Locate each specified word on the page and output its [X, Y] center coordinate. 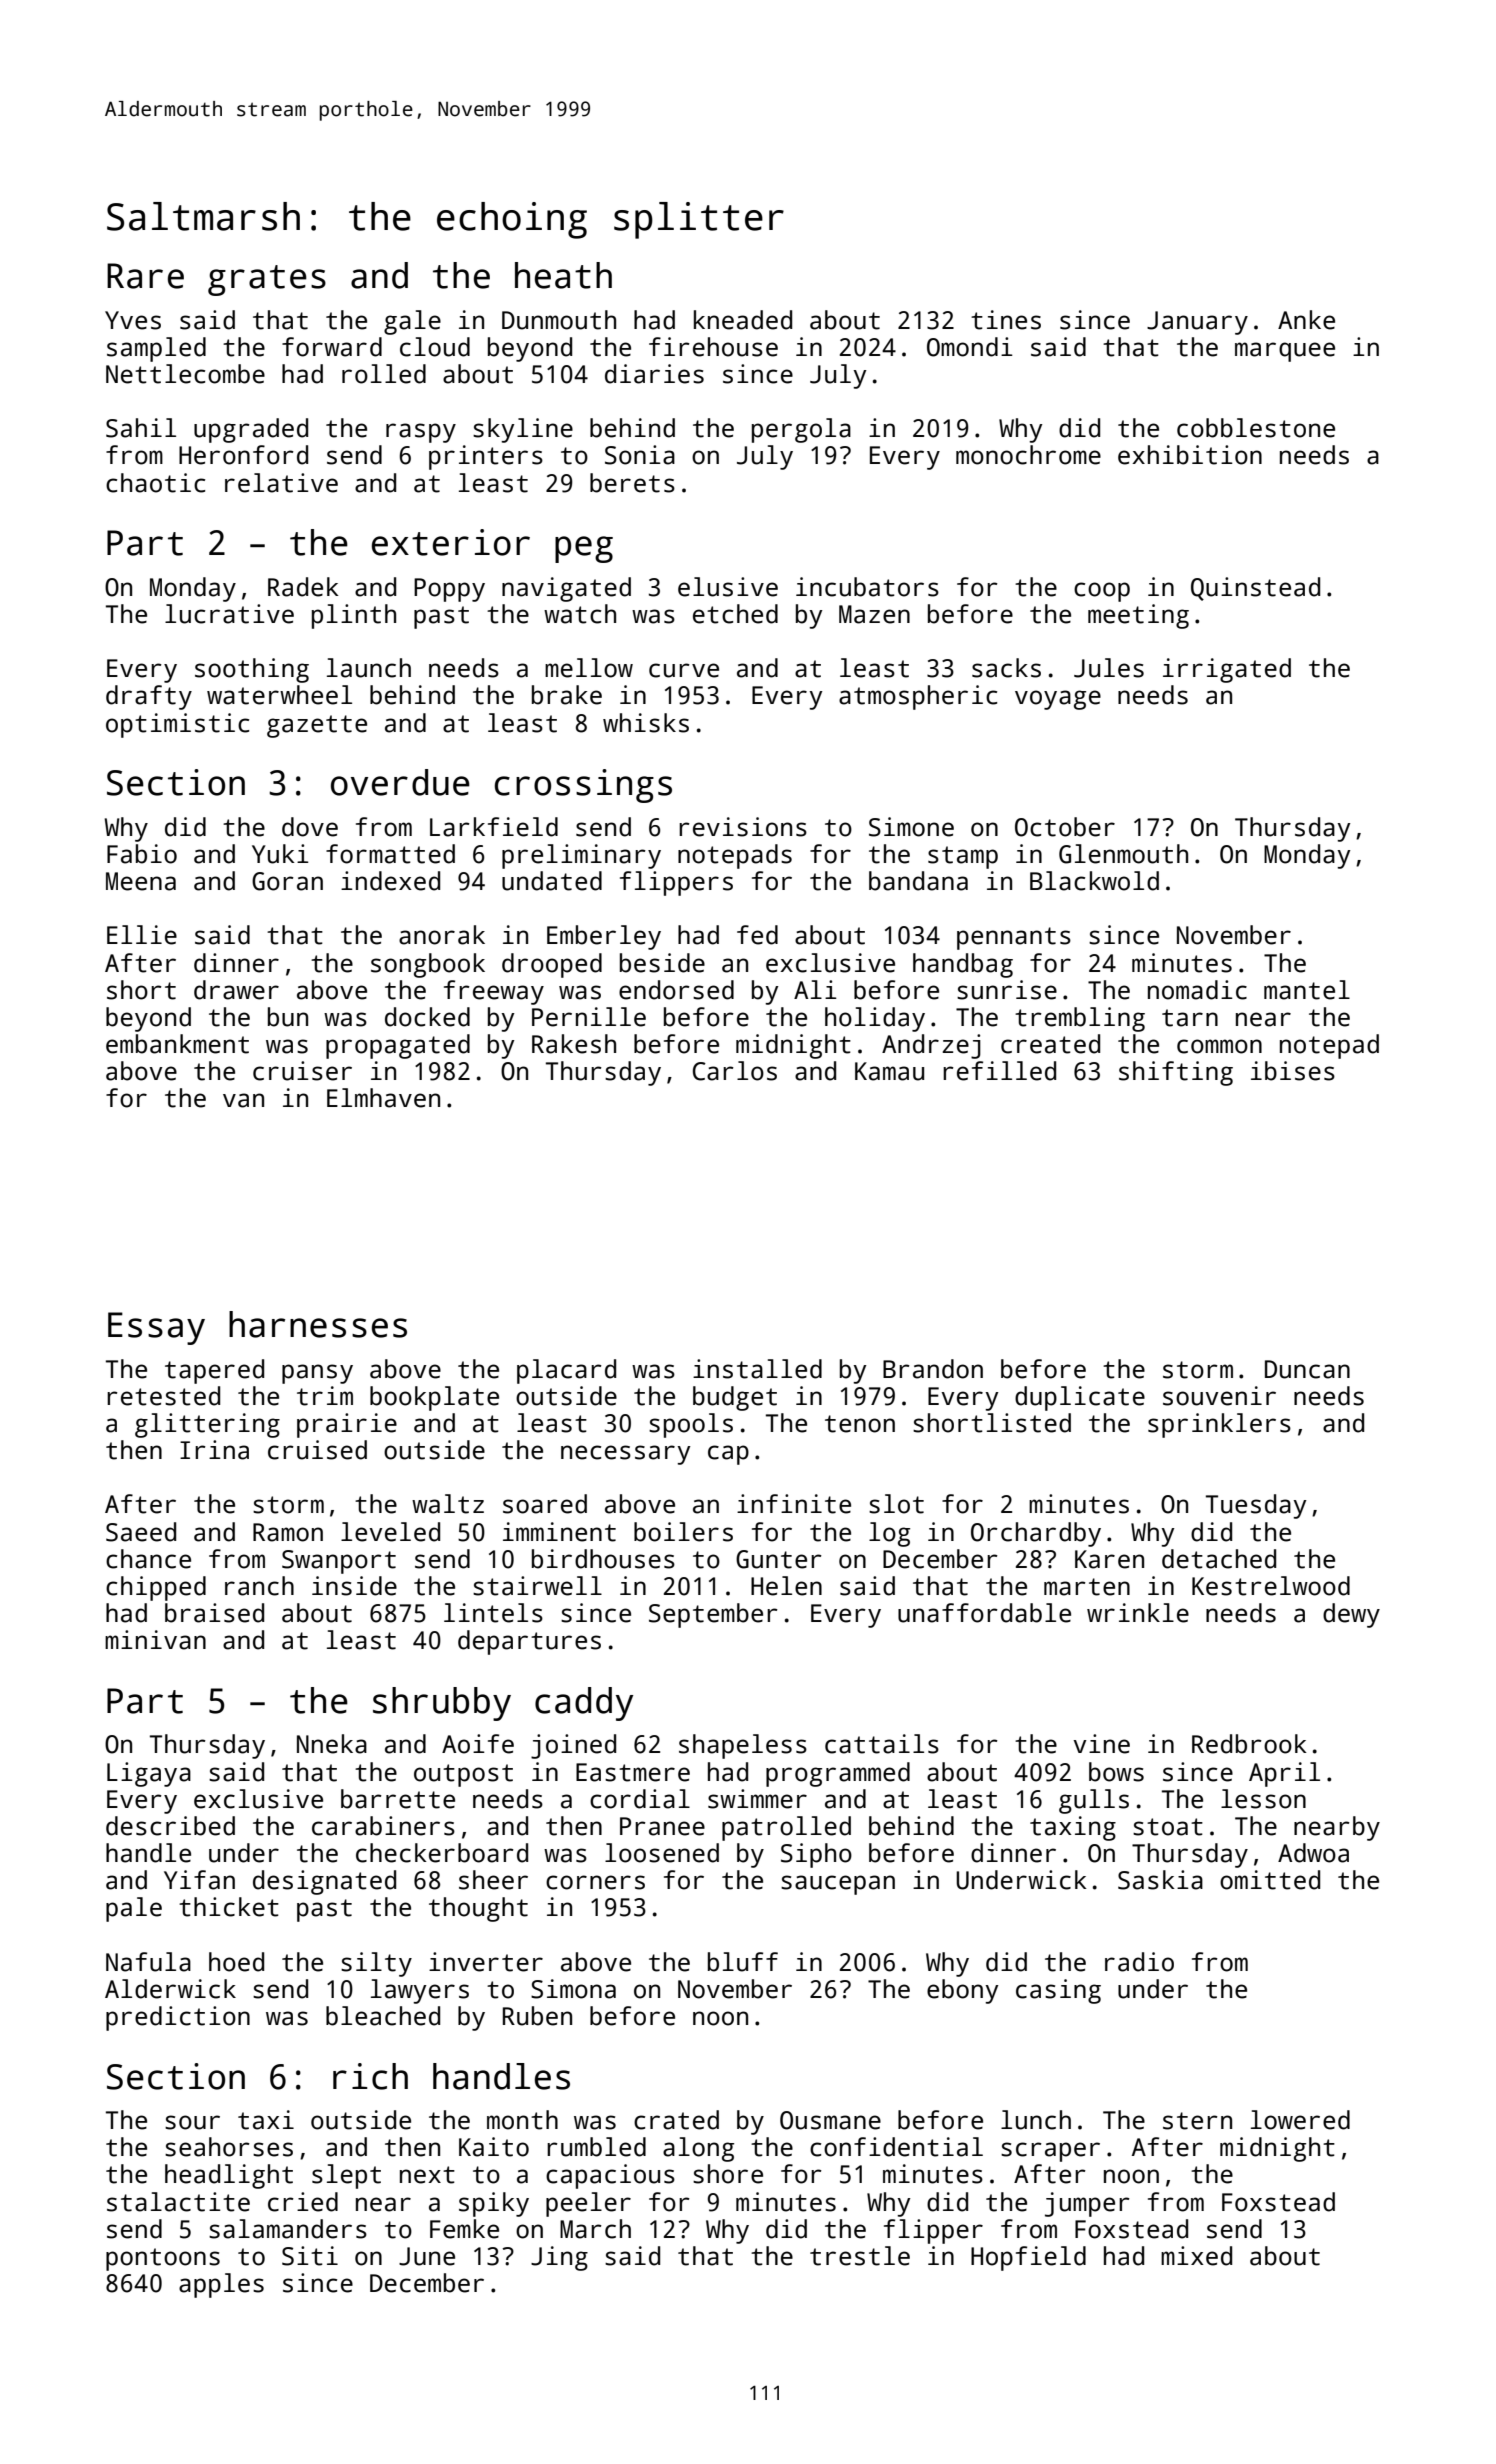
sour [192, 2122]
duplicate [1080, 1398]
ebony [962, 1991]
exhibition [1190, 455]
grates [267, 280]
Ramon [288, 1532]
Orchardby [1036, 1534]
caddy [584, 1704]
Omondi [970, 347]
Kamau [889, 1071]
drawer [236, 990]
